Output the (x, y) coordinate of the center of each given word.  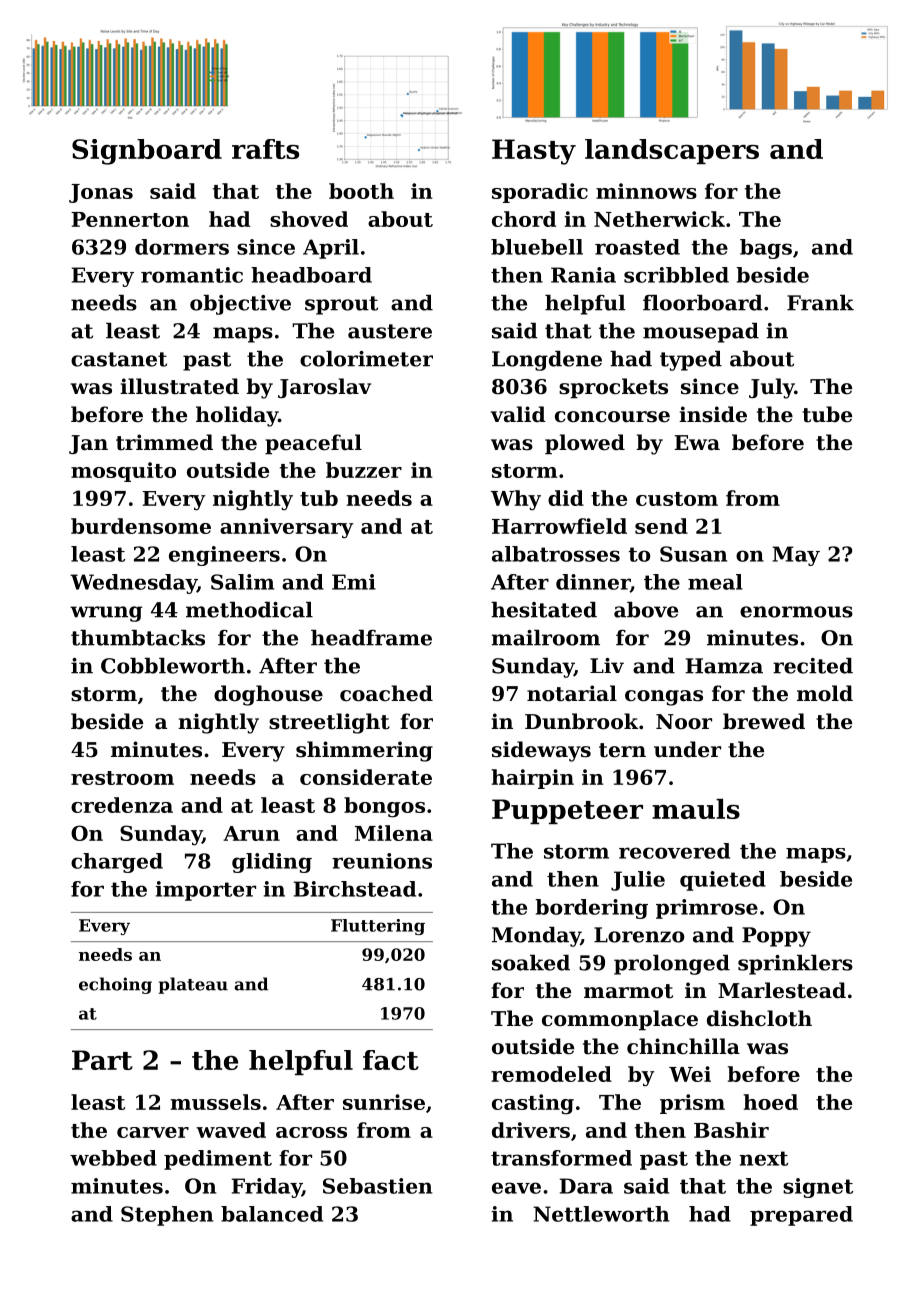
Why (516, 500)
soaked (531, 963)
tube (827, 414)
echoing (115, 985)
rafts (265, 149)
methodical (249, 610)
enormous (796, 612)
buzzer (364, 470)
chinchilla (683, 1046)
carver (153, 1132)
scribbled (676, 275)
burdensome (141, 526)
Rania (583, 275)
